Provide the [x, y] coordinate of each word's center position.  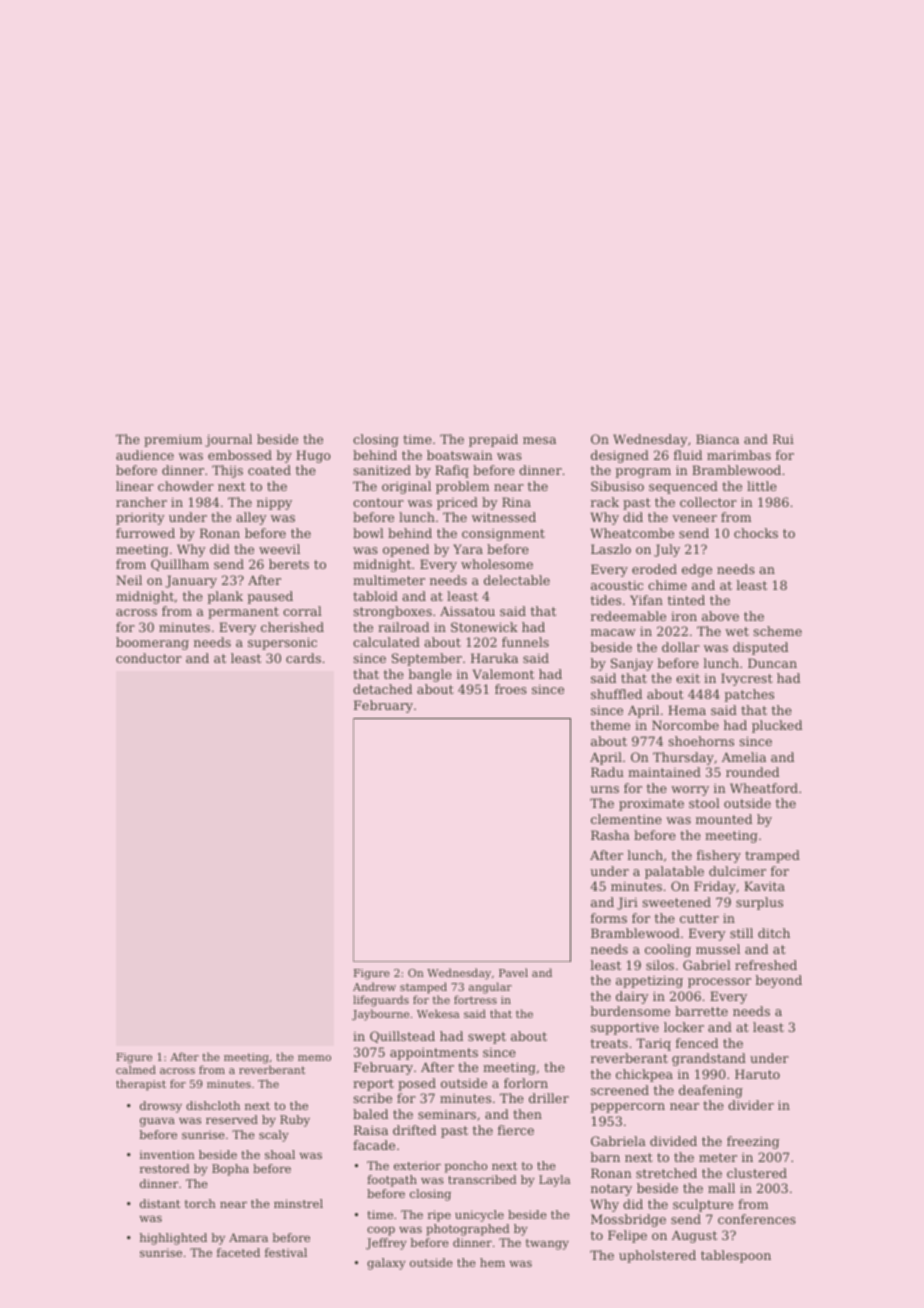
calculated [386, 642]
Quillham [180, 565]
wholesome [497, 564]
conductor [149, 658]
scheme [777, 631]
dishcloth [213, 1105]
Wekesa [438, 1013]
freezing [753, 1142]
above [720, 616]
